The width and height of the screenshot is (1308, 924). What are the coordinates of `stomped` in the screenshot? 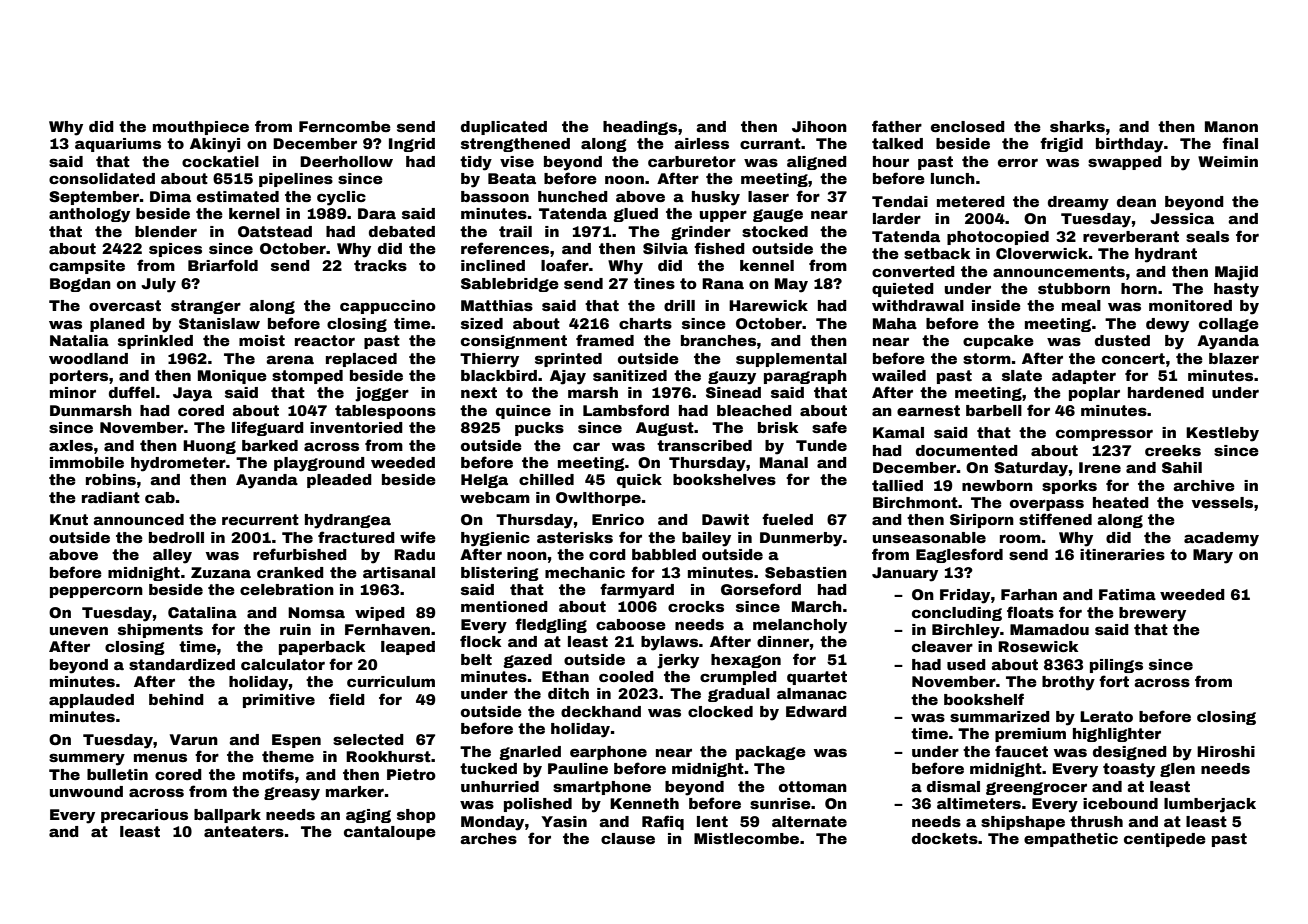 It's located at (307, 377).
